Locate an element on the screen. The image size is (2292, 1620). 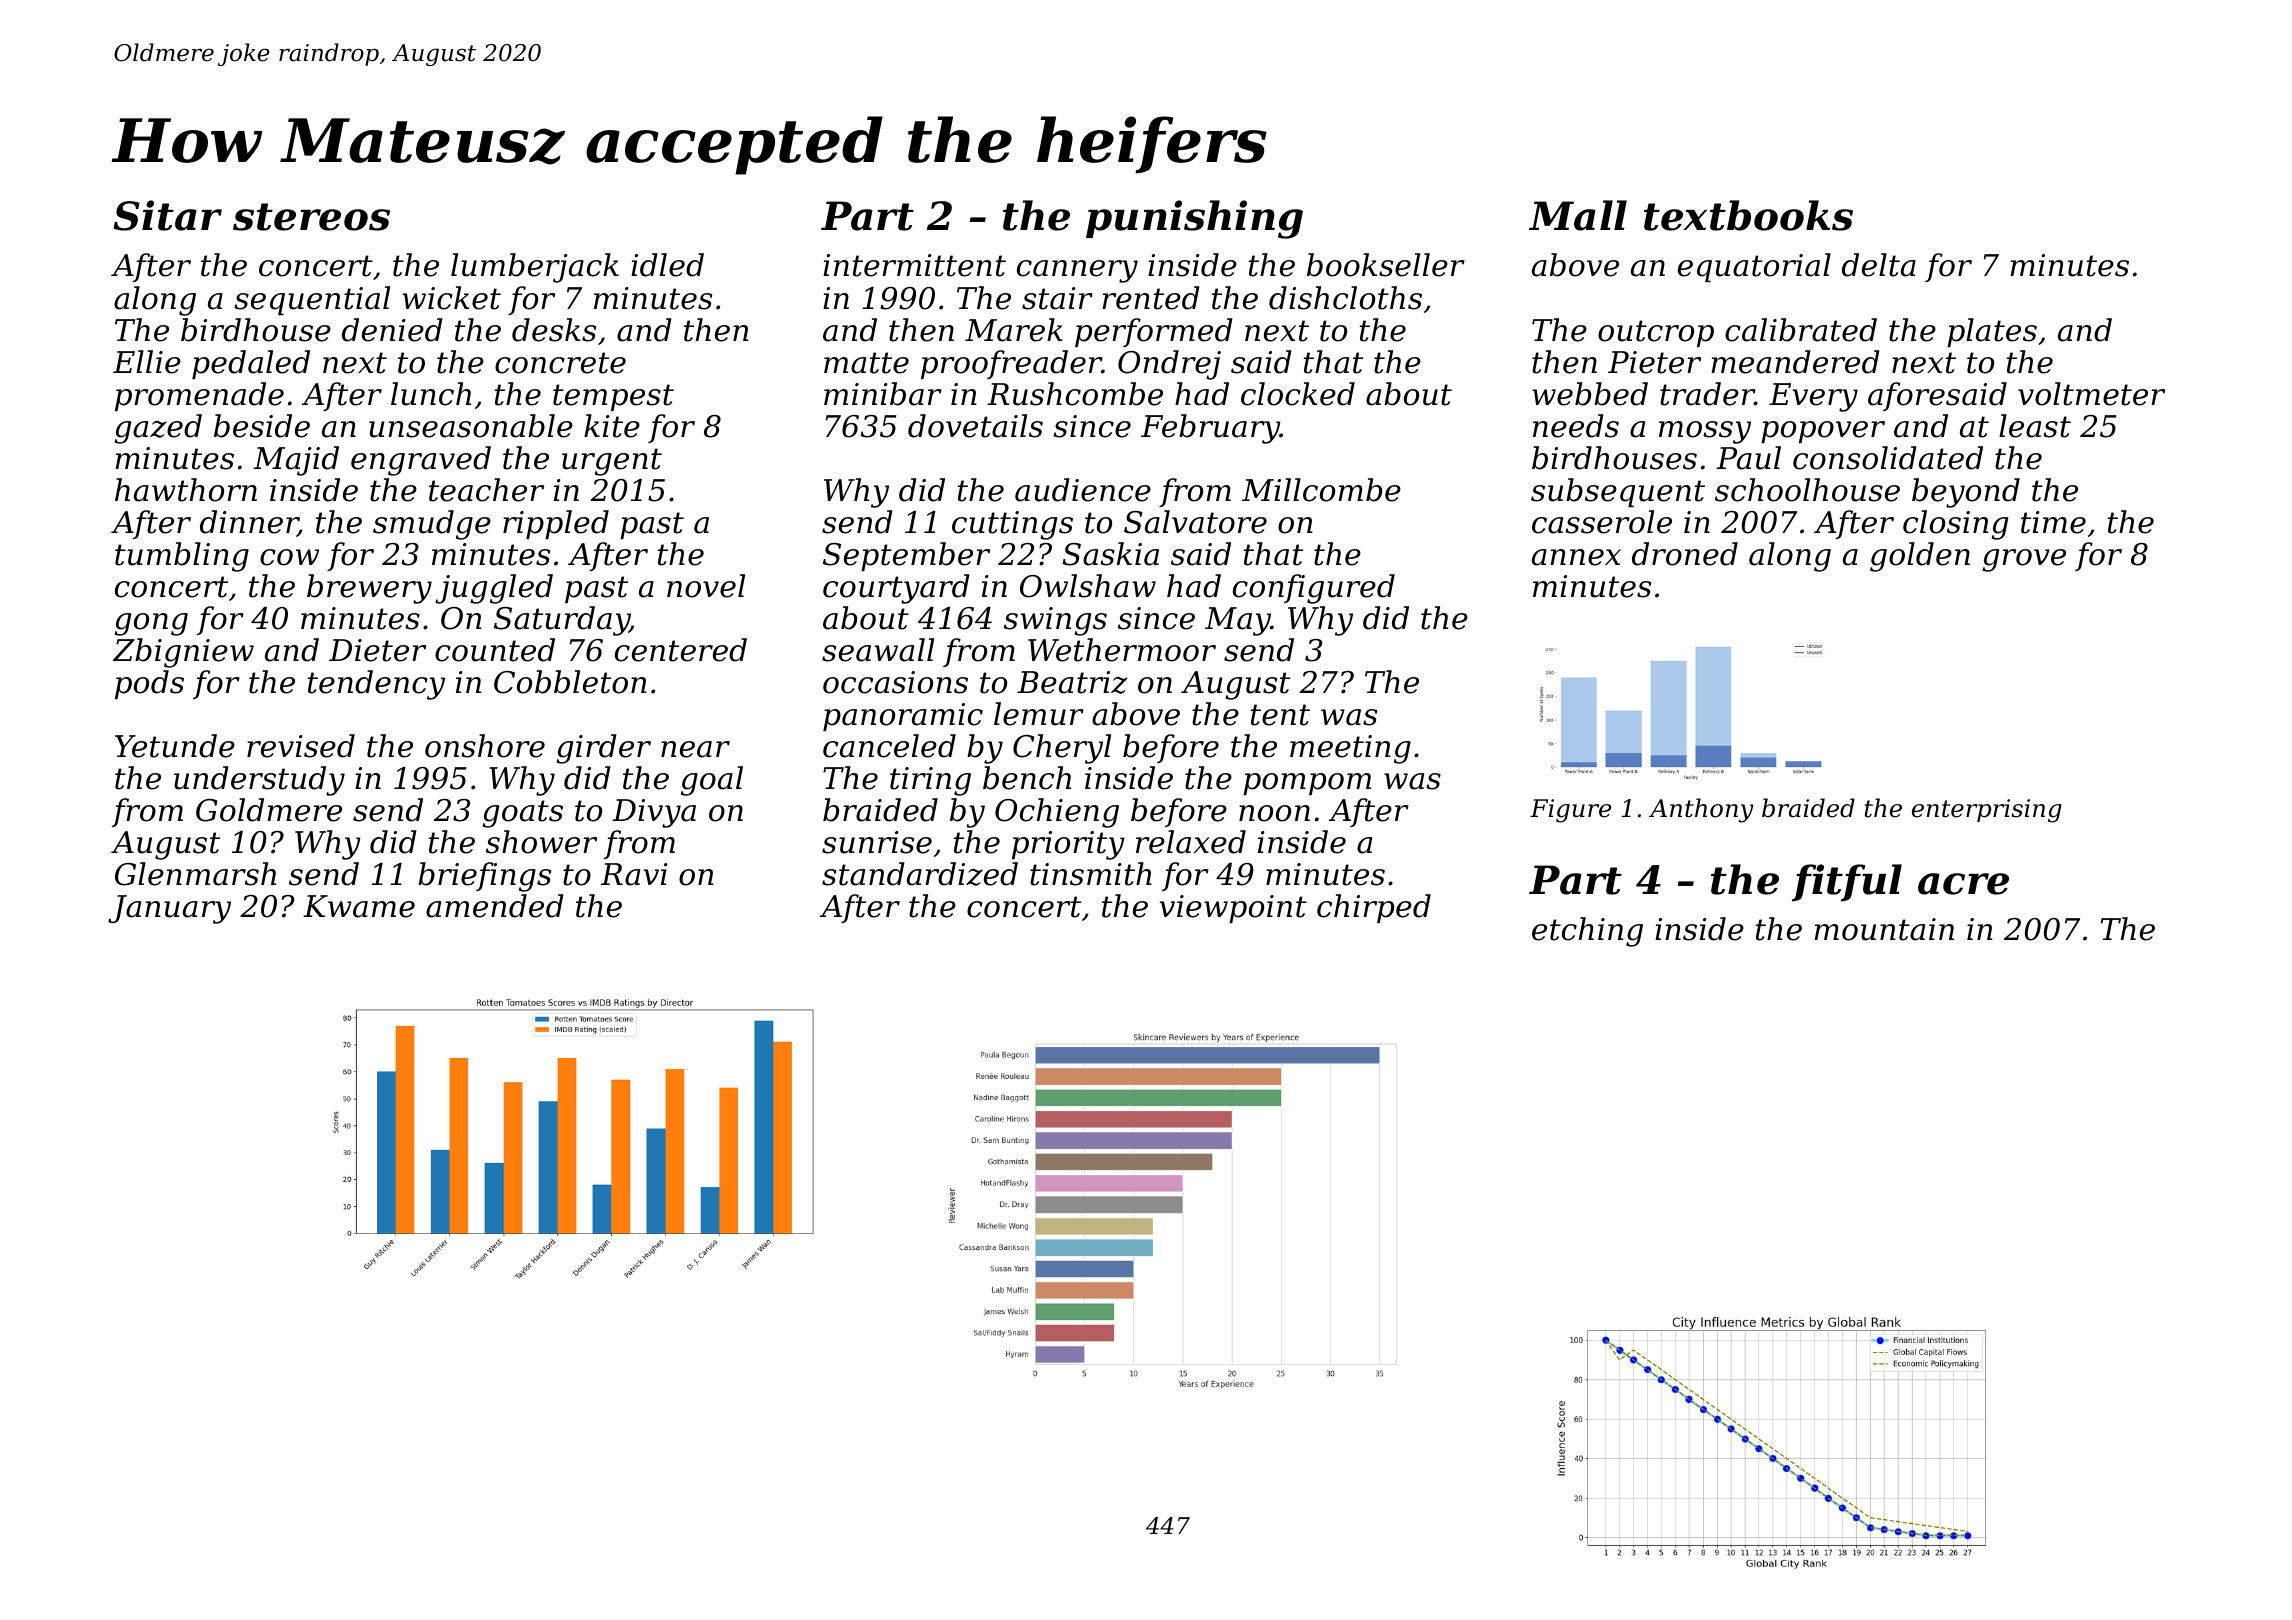
minibar is located at coordinates (883, 394).
